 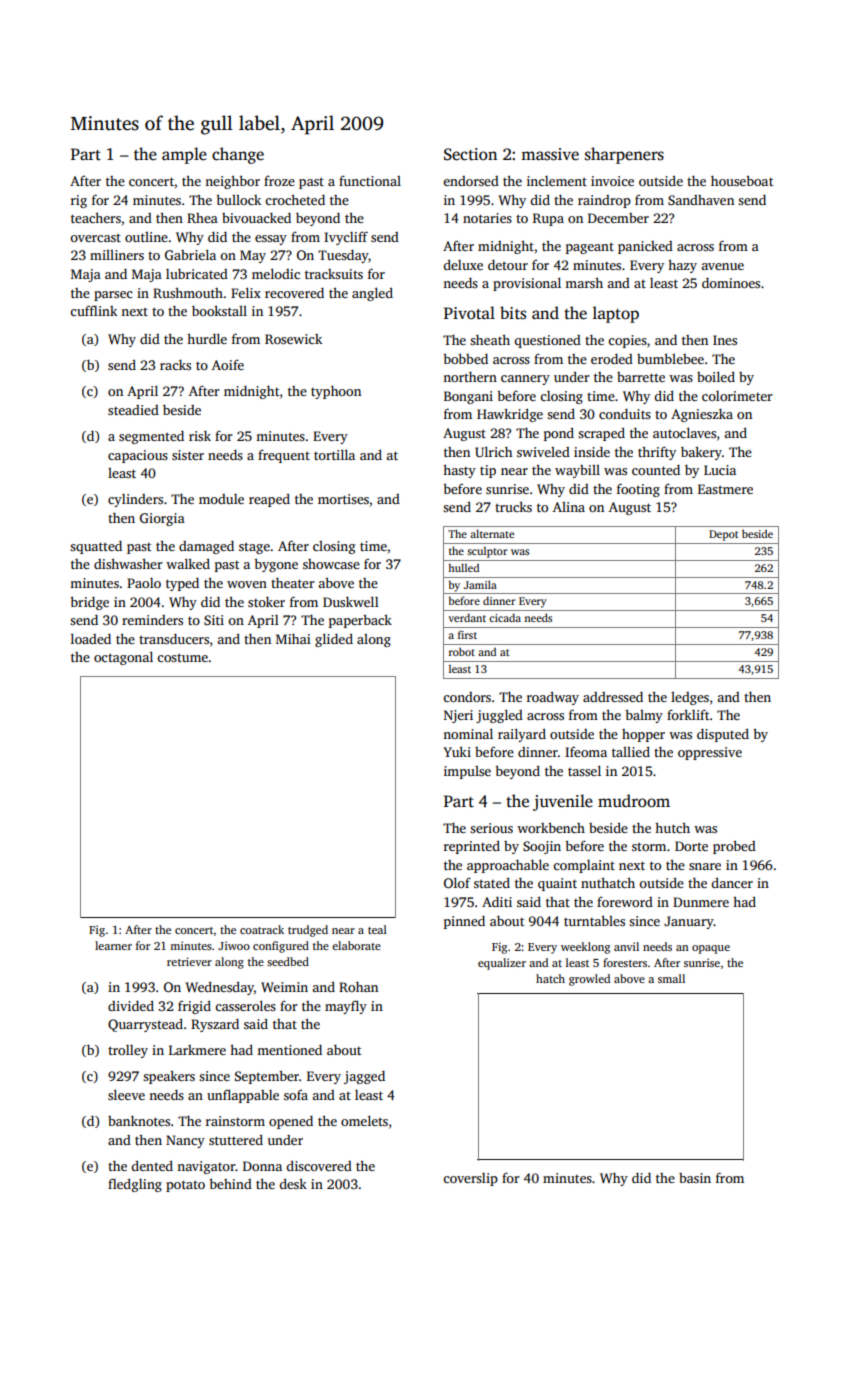 I want to click on change, so click(x=238, y=155).
